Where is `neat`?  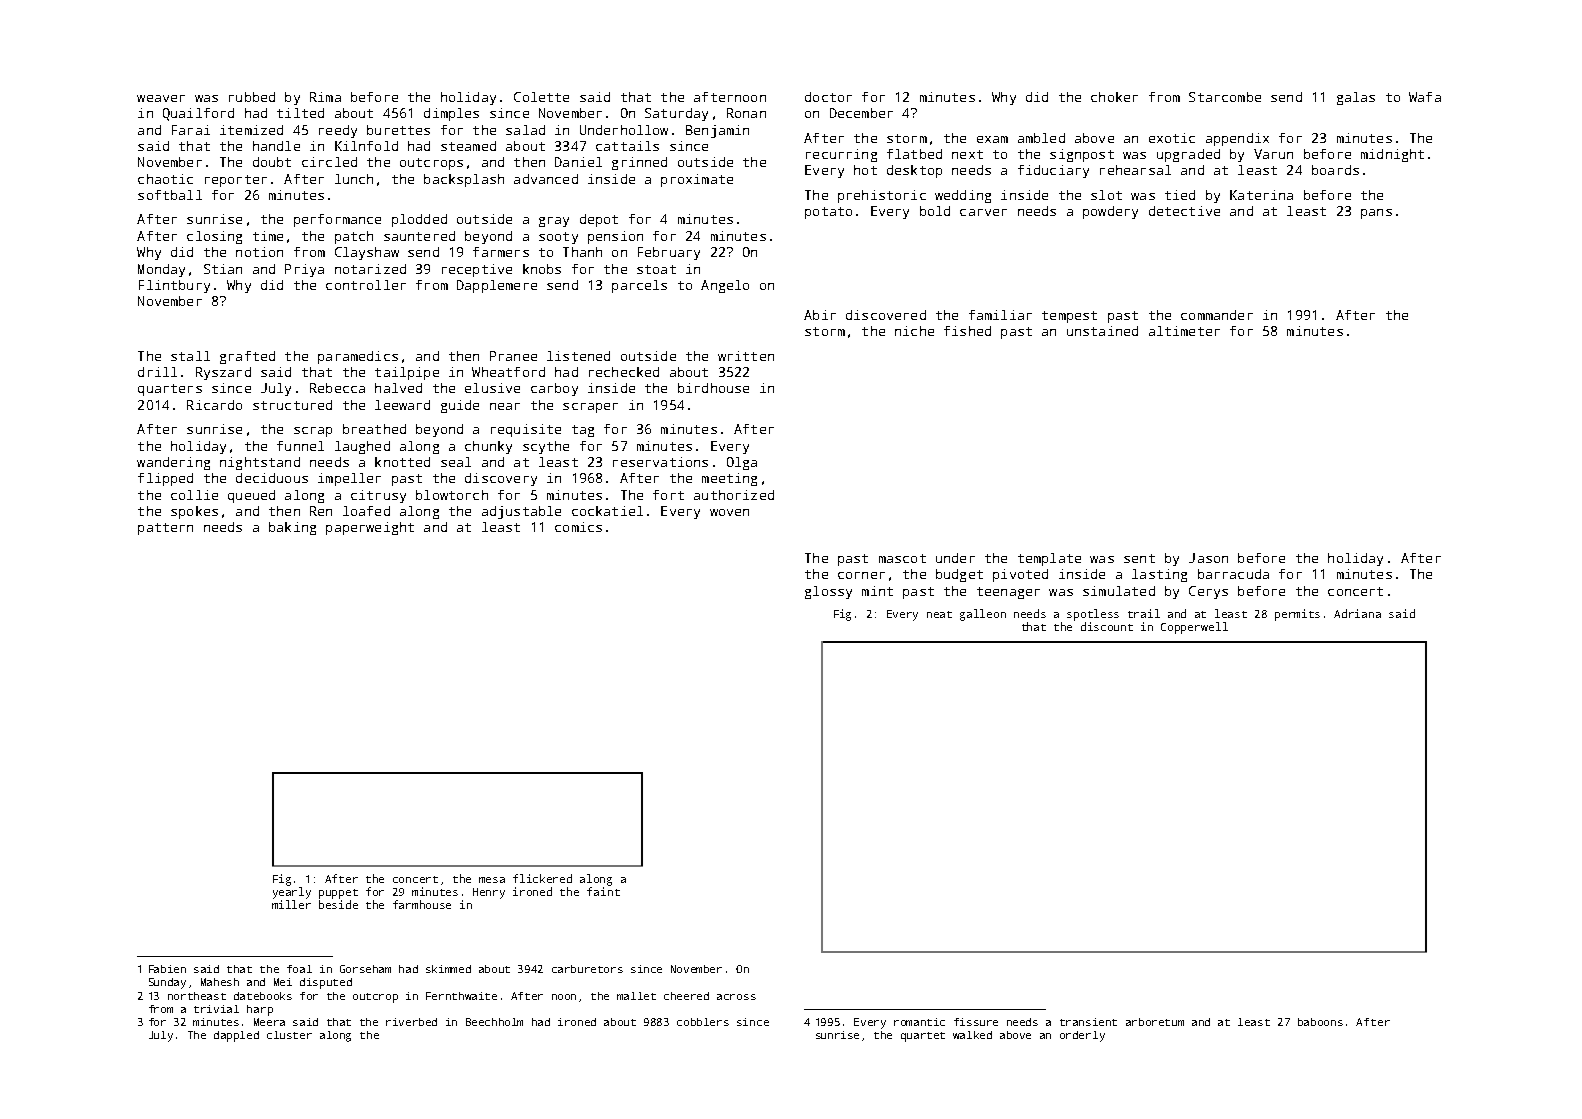 neat is located at coordinates (939, 614).
